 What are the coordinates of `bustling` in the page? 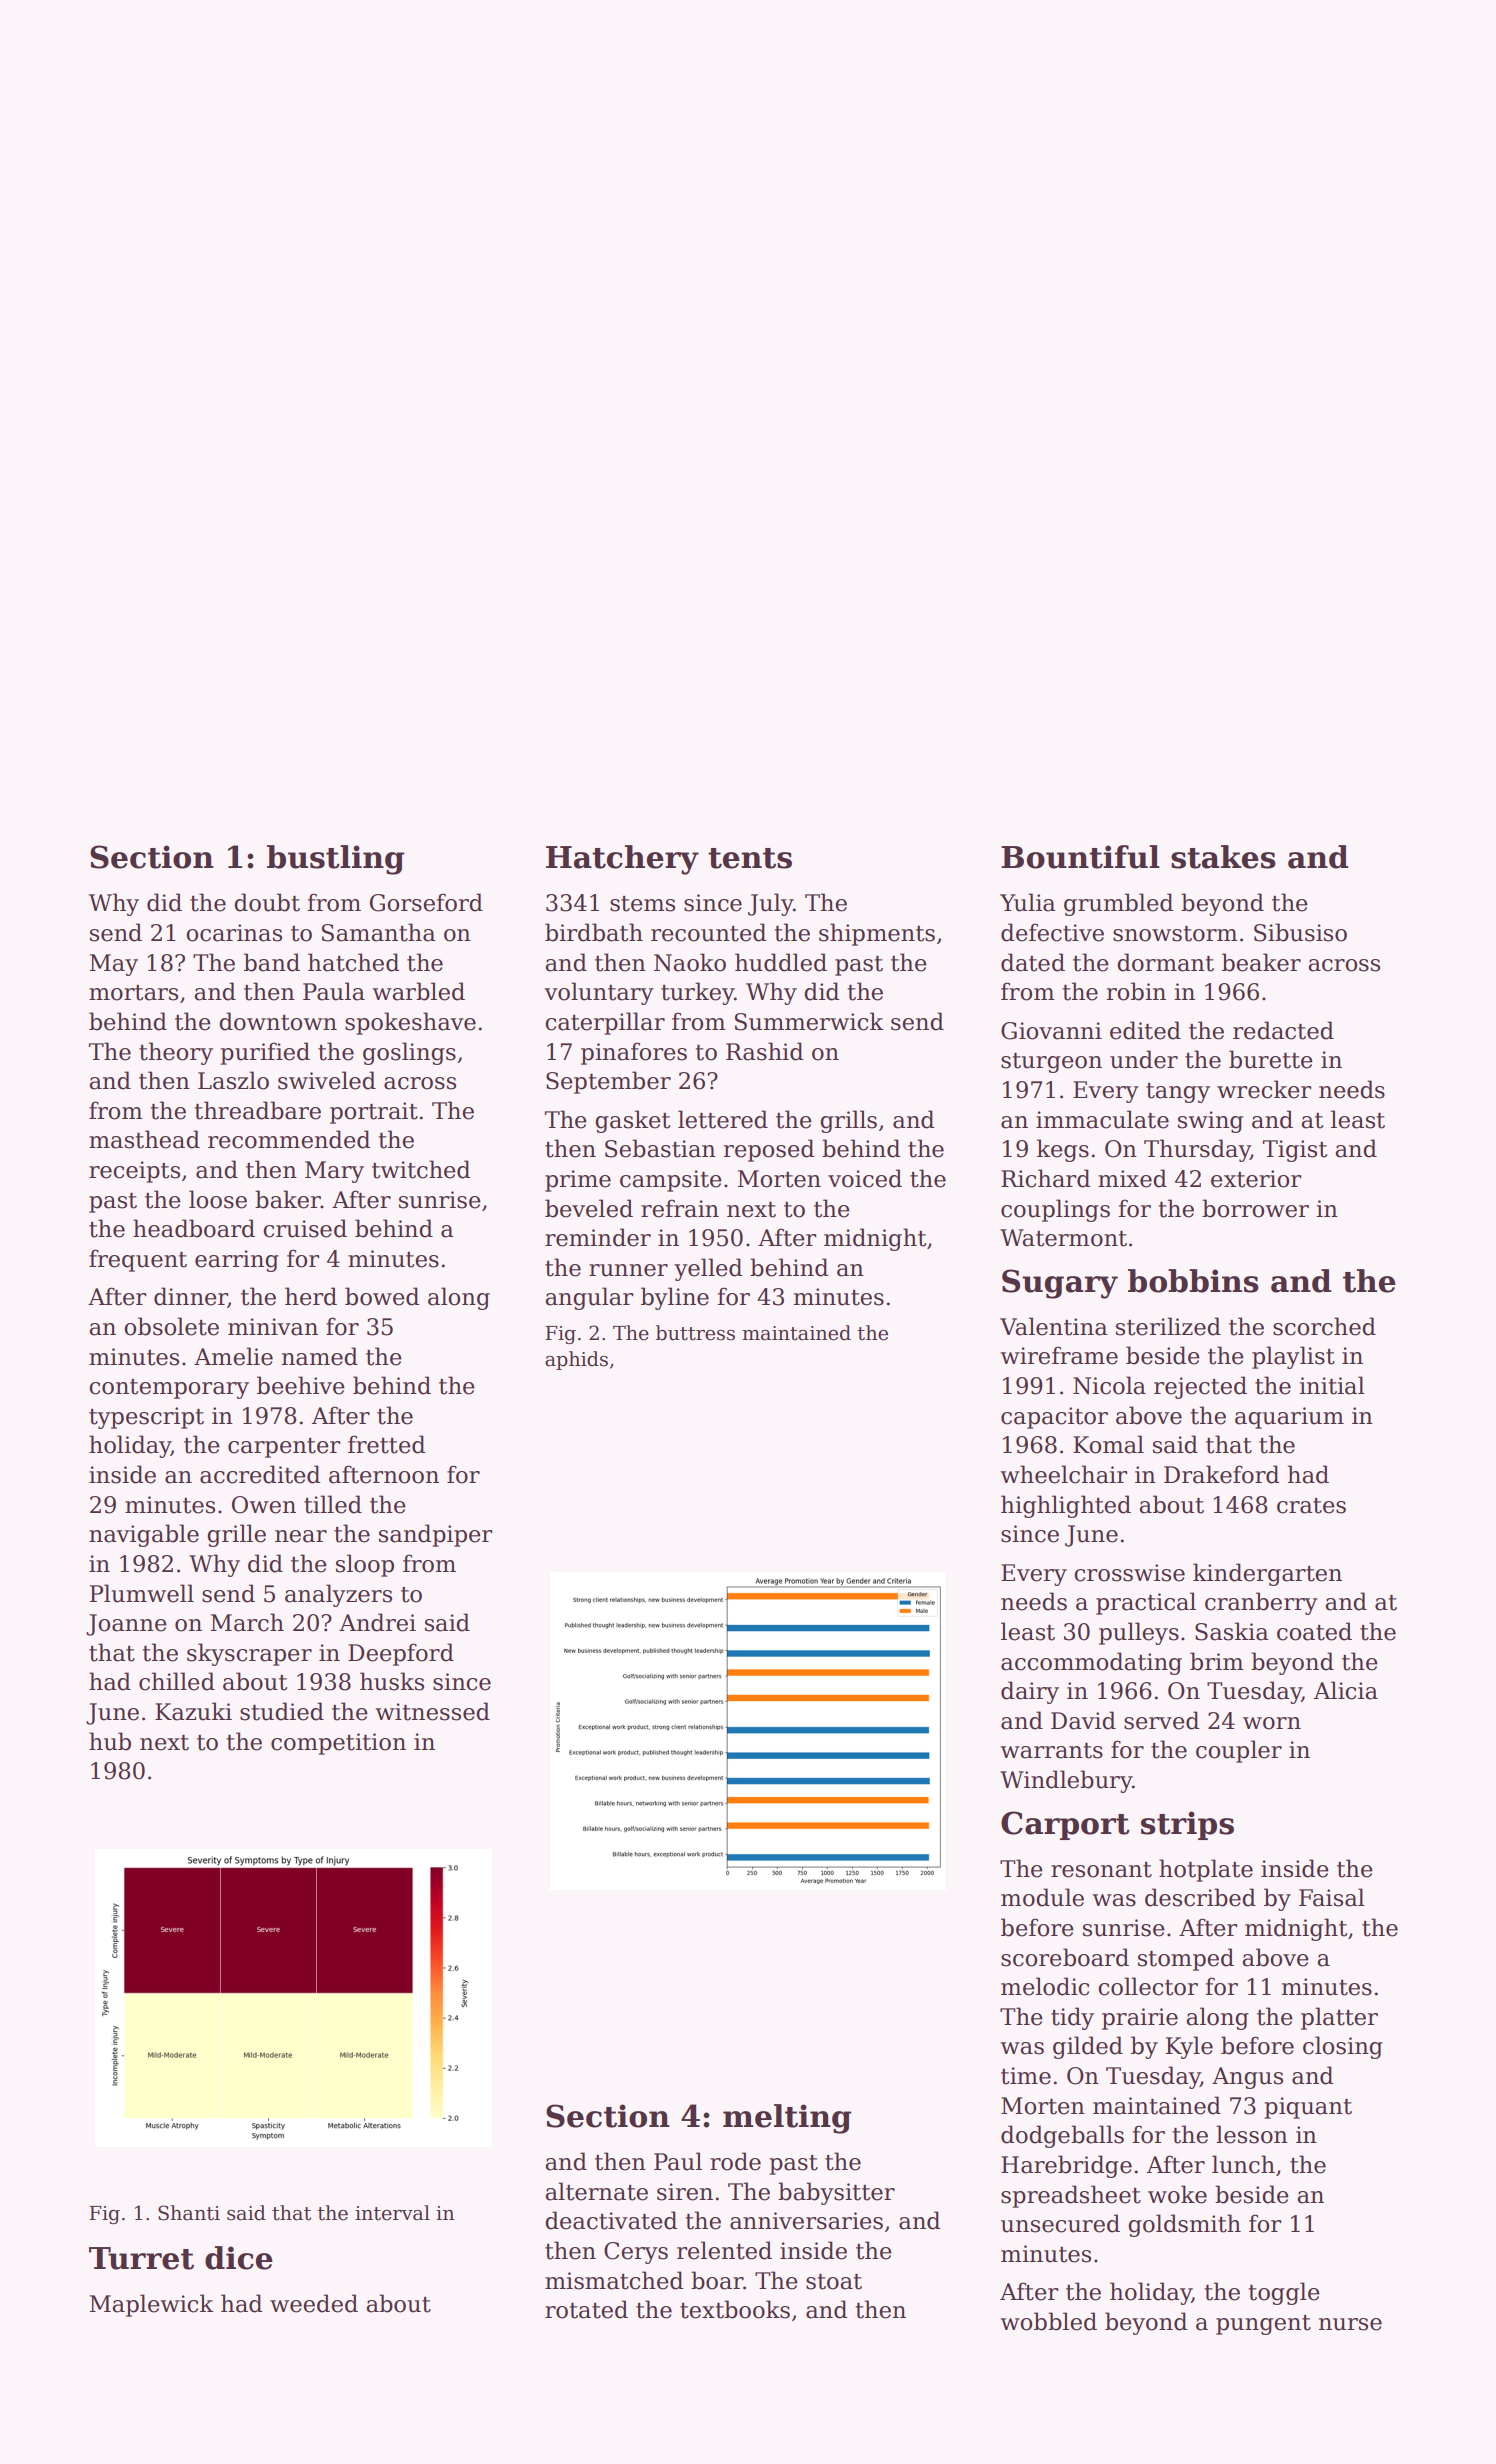 It's located at (336, 860).
